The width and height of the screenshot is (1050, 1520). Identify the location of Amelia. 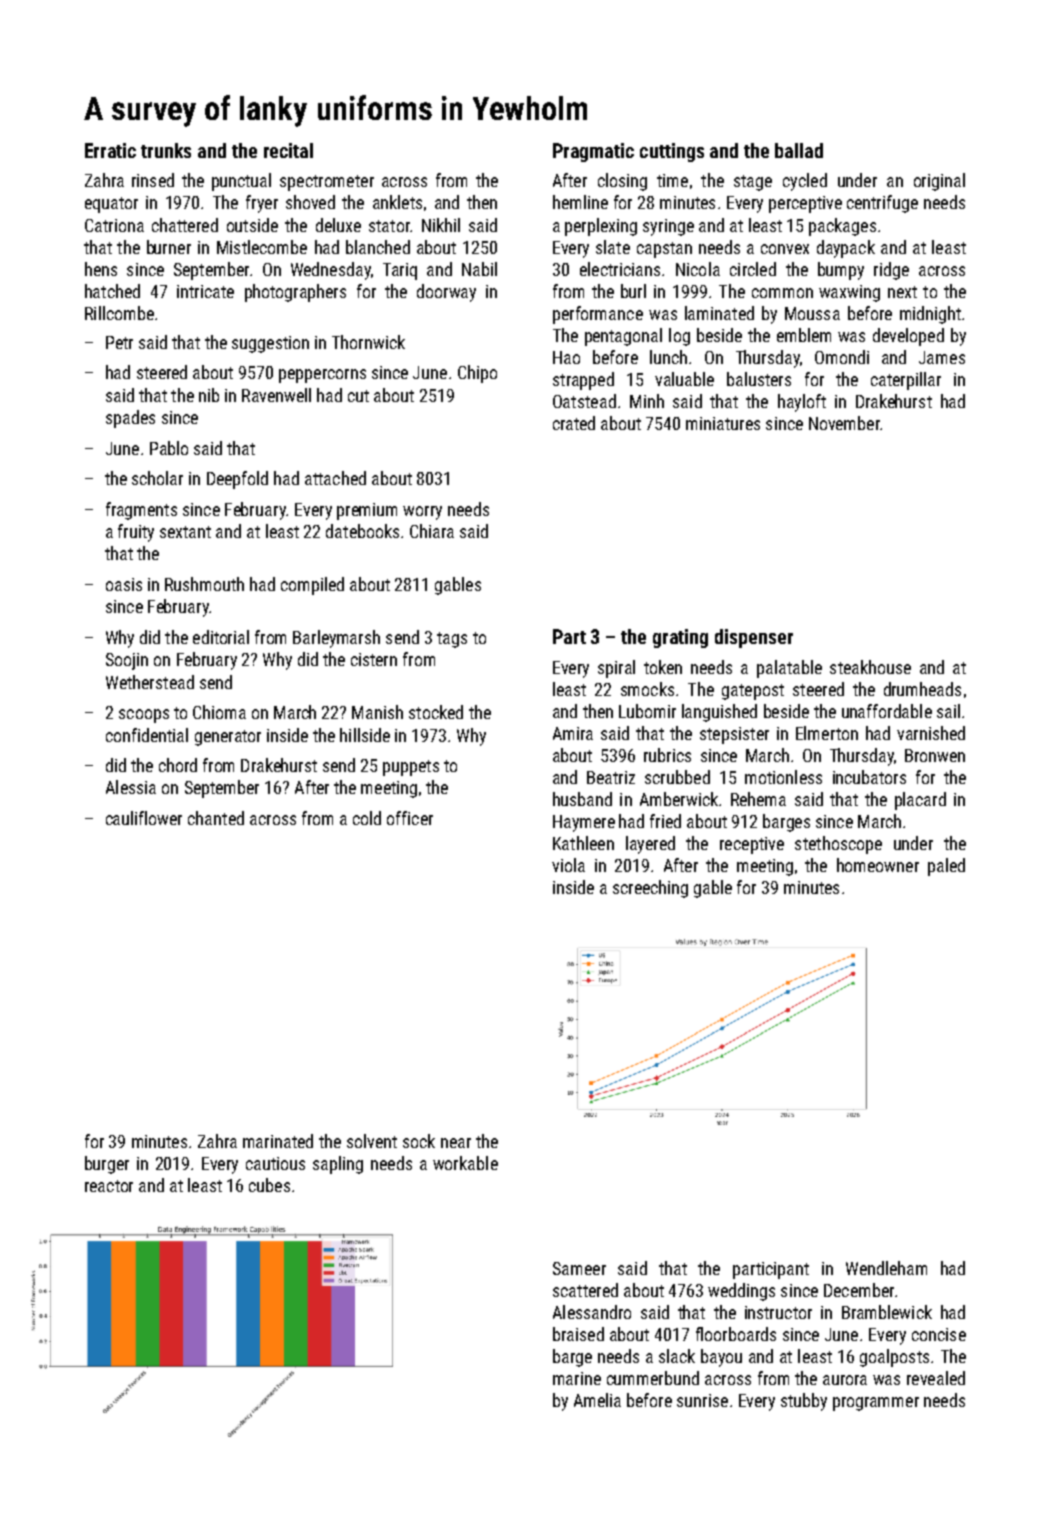
(597, 1400).
